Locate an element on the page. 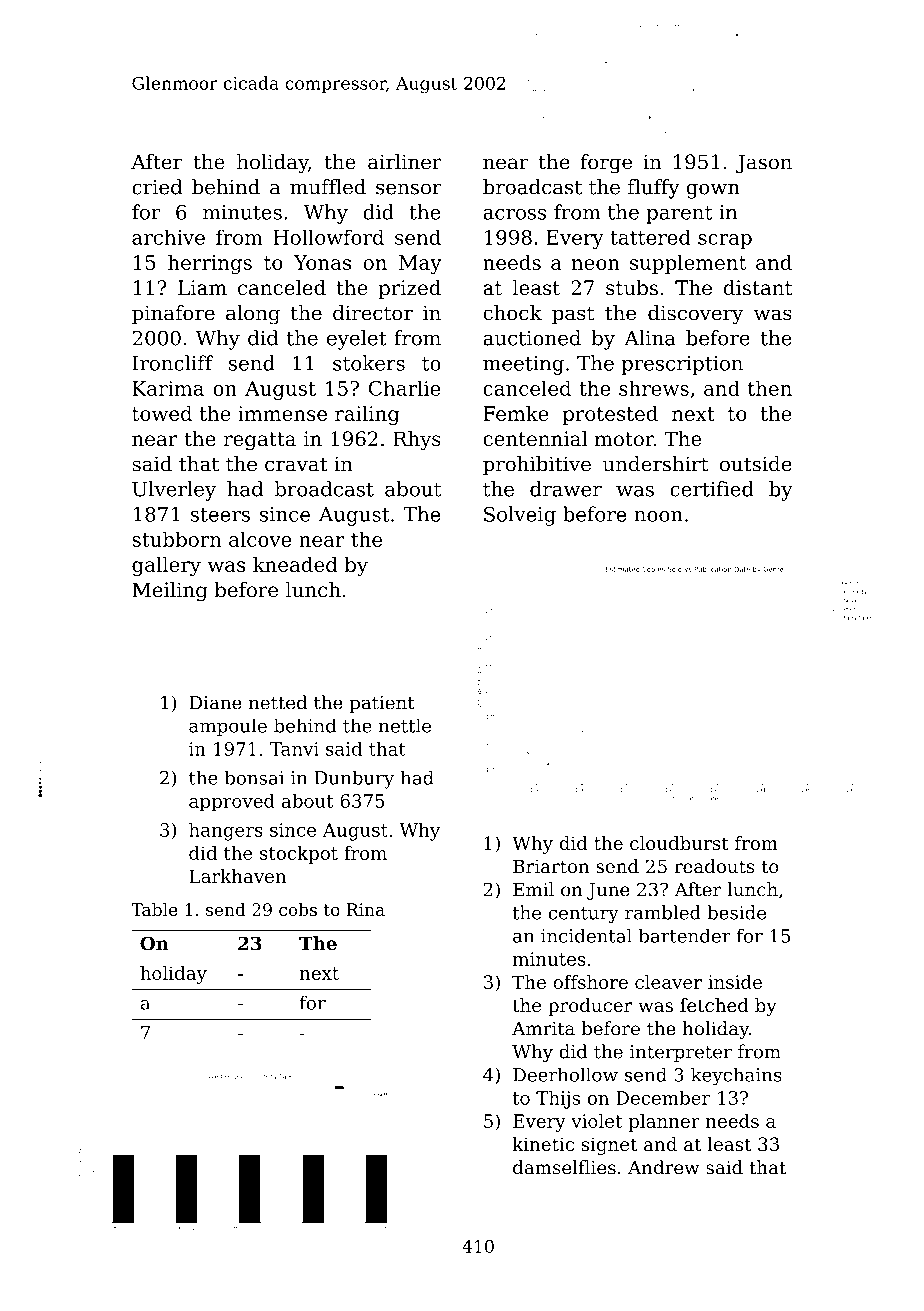 This image has width=924, height=1311. Jason is located at coordinates (764, 163).
